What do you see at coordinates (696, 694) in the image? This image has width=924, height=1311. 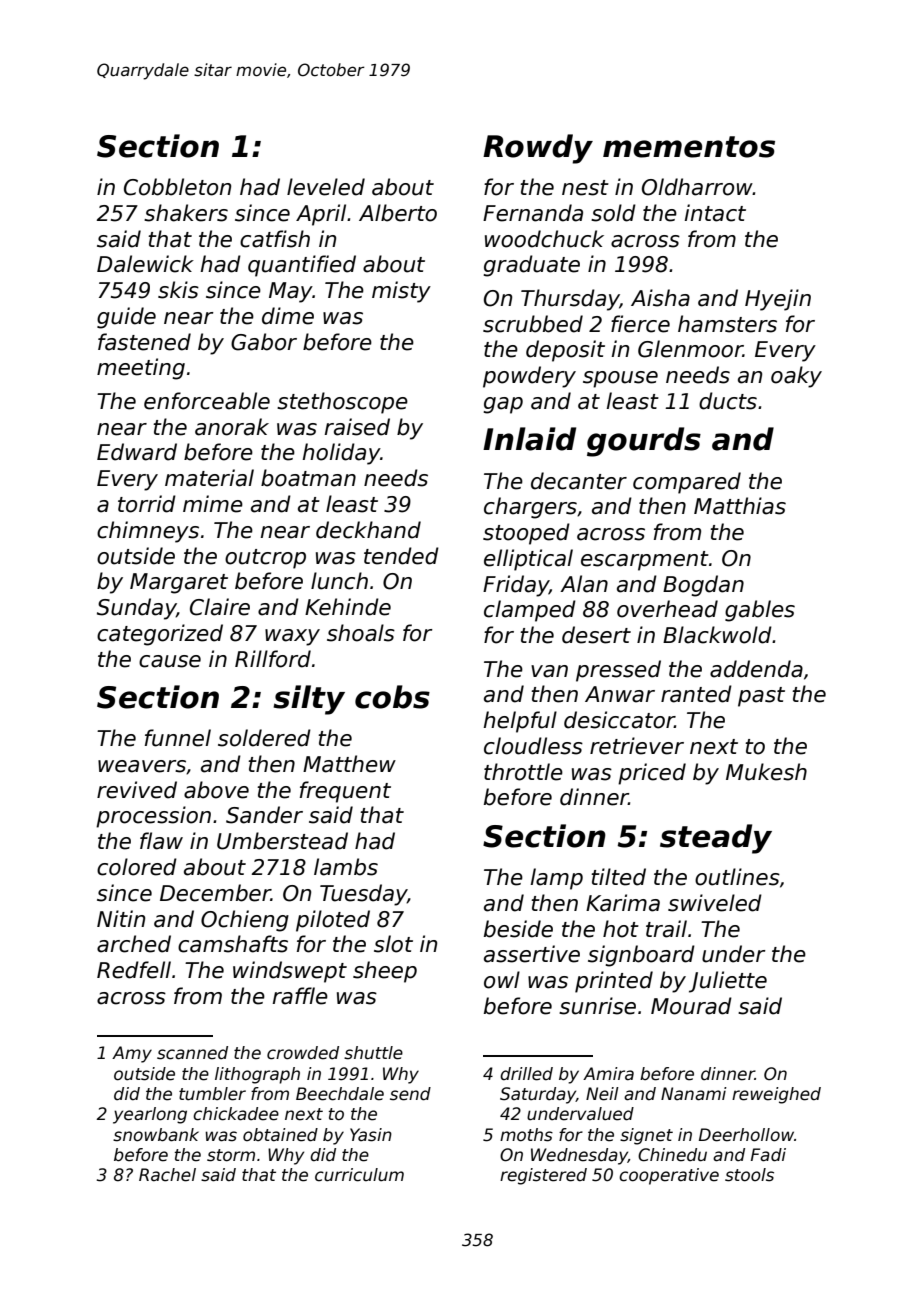 I see `ranted` at bounding box center [696, 694].
